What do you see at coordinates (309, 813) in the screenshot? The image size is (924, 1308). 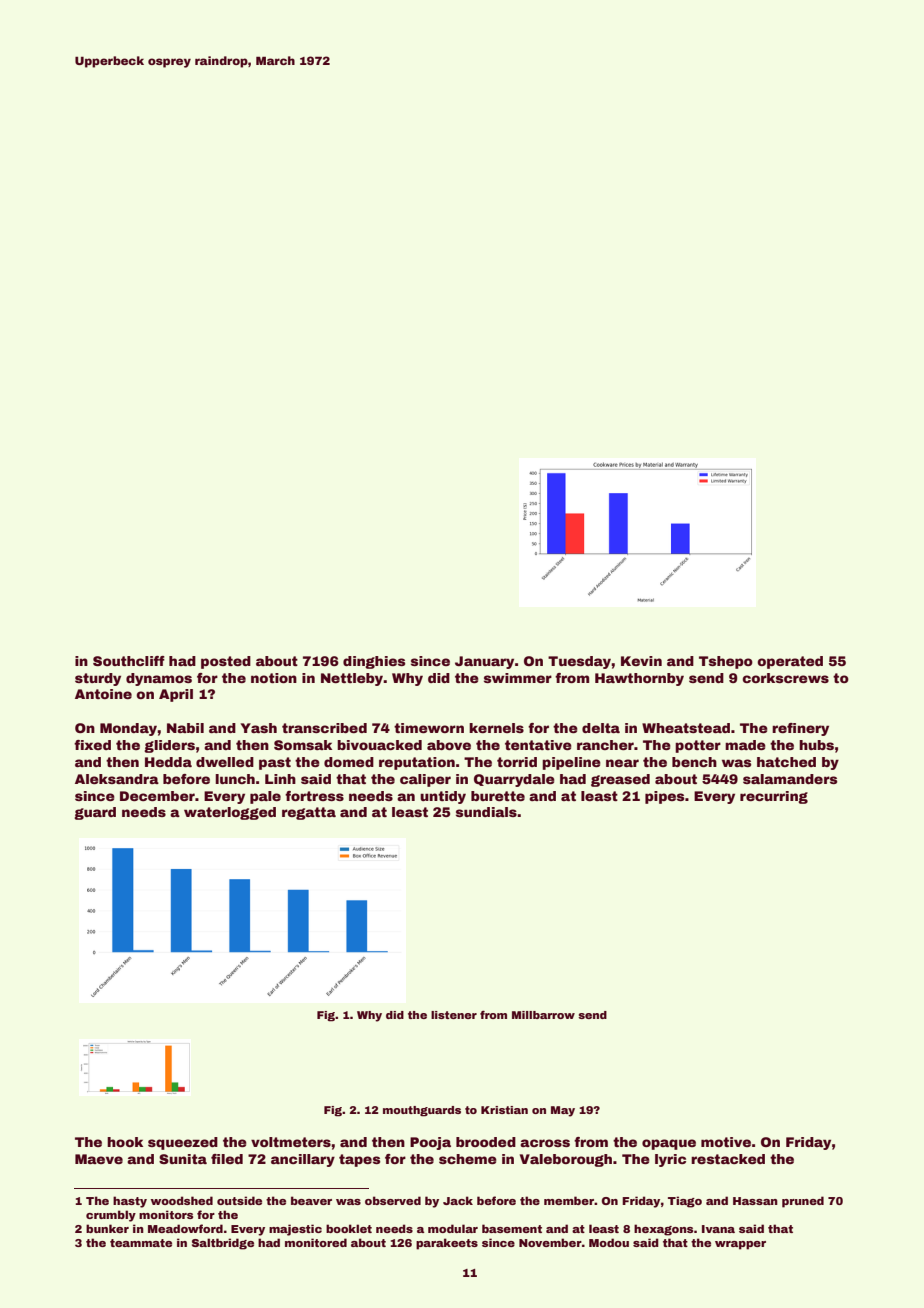 I see `regatta` at bounding box center [309, 813].
